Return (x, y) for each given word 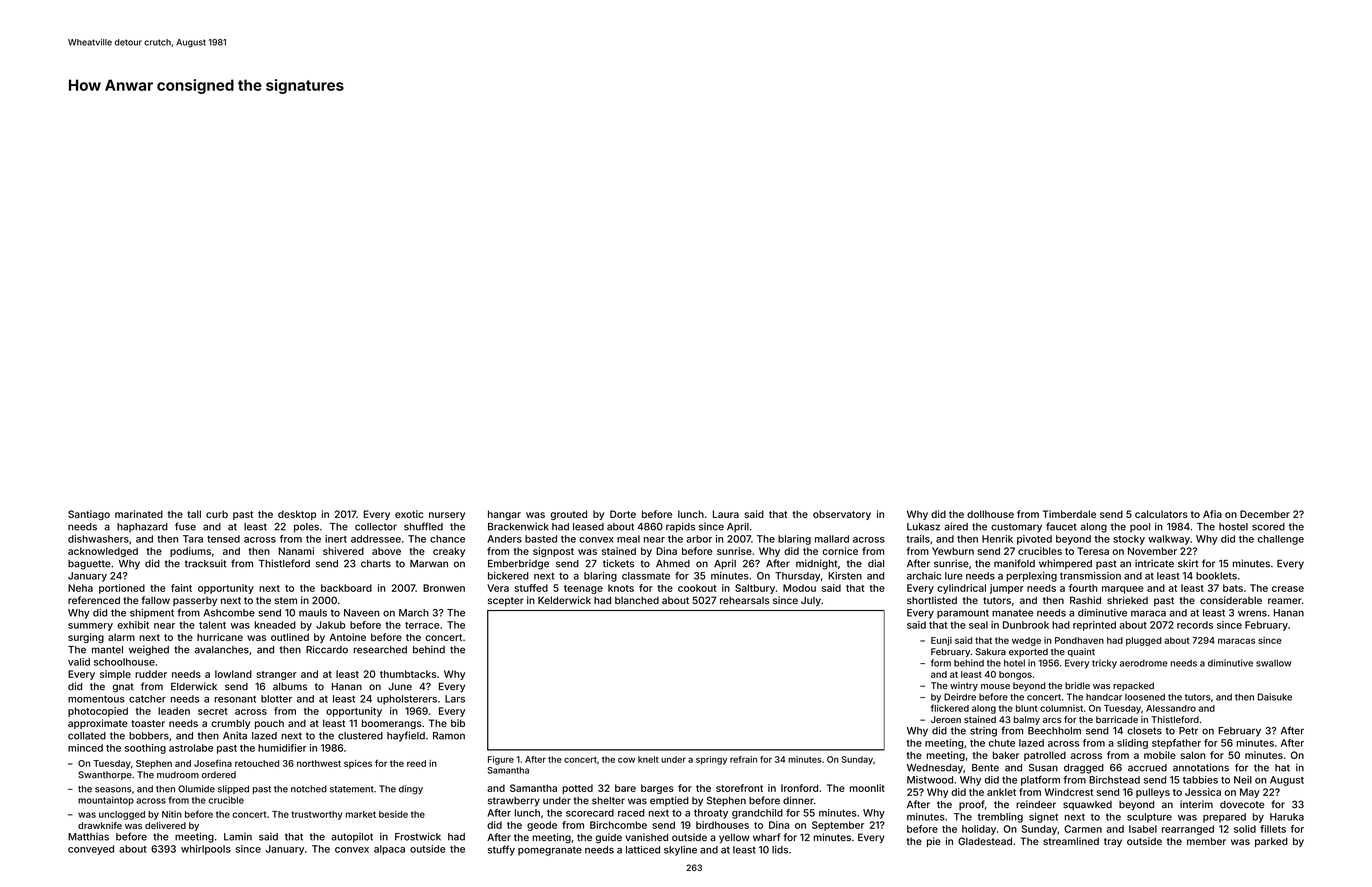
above (386, 551)
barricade (1117, 719)
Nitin (172, 814)
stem (286, 600)
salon (1193, 755)
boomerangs (392, 724)
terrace (422, 625)
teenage (583, 589)
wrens (1252, 613)
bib (458, 723)
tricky (1104, 664)
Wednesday (935, 769)
